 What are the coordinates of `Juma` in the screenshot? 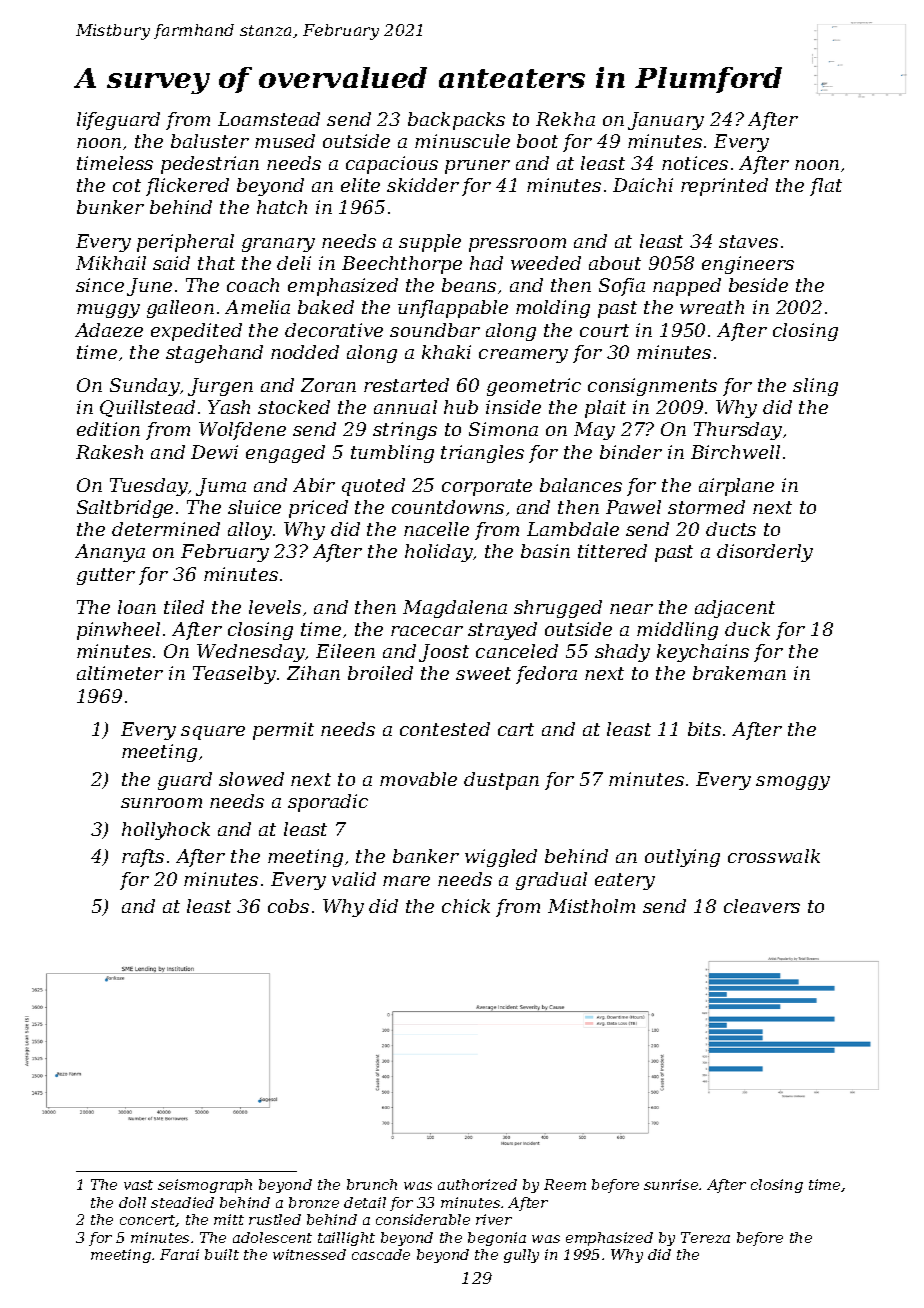 It's located at (221, 487).
